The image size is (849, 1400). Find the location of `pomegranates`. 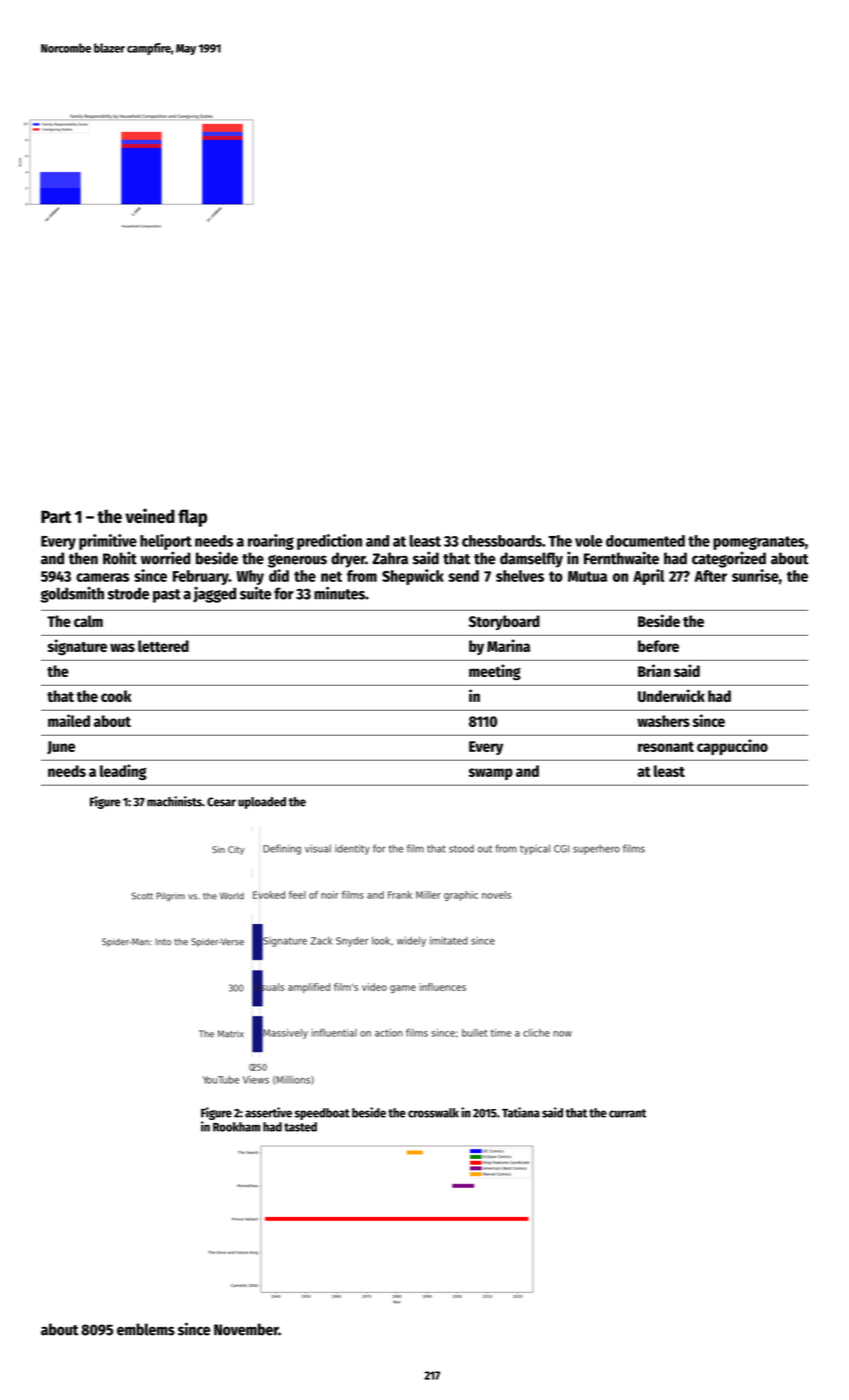

pomegranates is located at coordinates (759, 543).
